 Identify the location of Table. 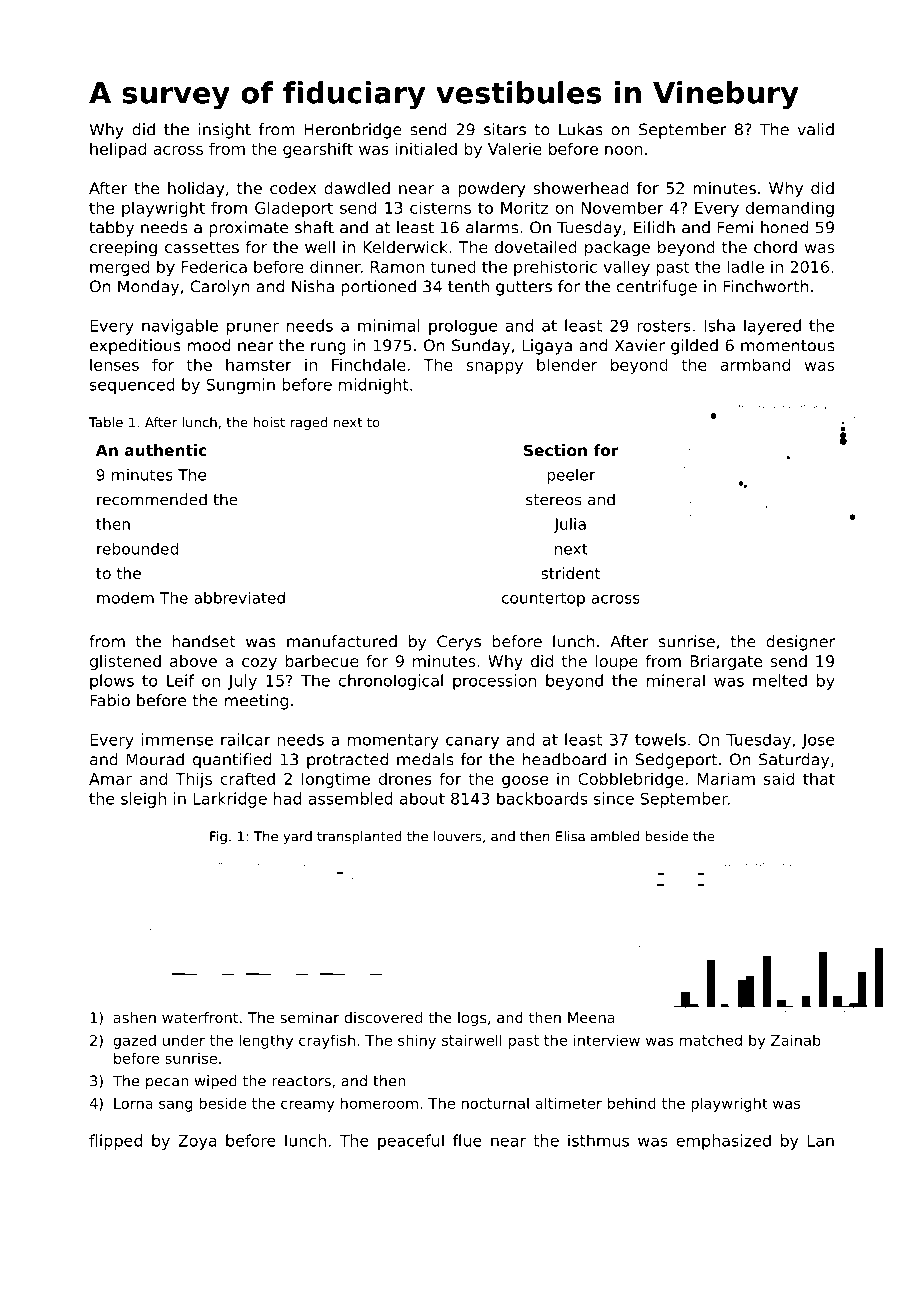
(106, 422).
